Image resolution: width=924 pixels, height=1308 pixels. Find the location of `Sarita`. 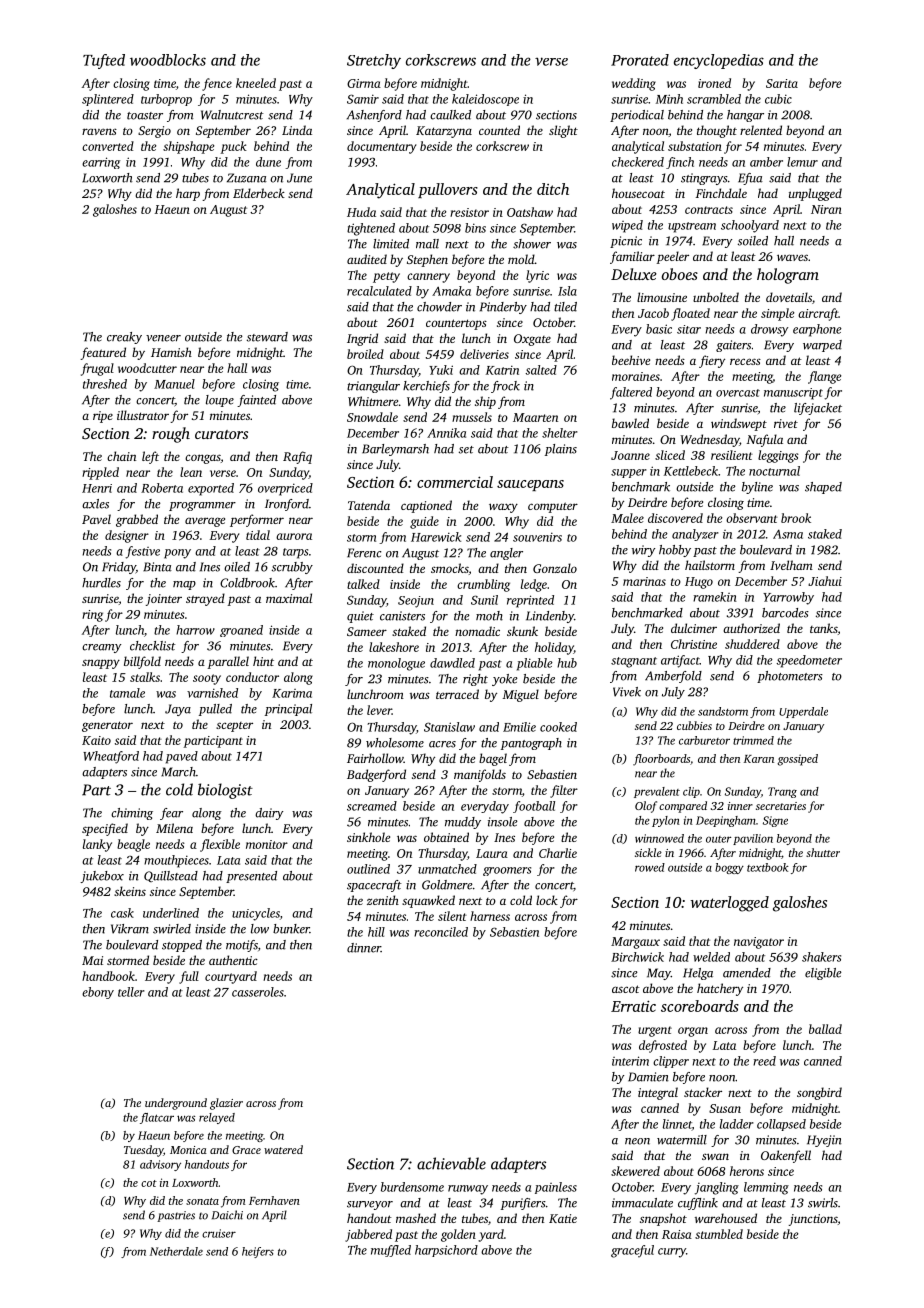

Sarita is located at coordinates (782, 83).
